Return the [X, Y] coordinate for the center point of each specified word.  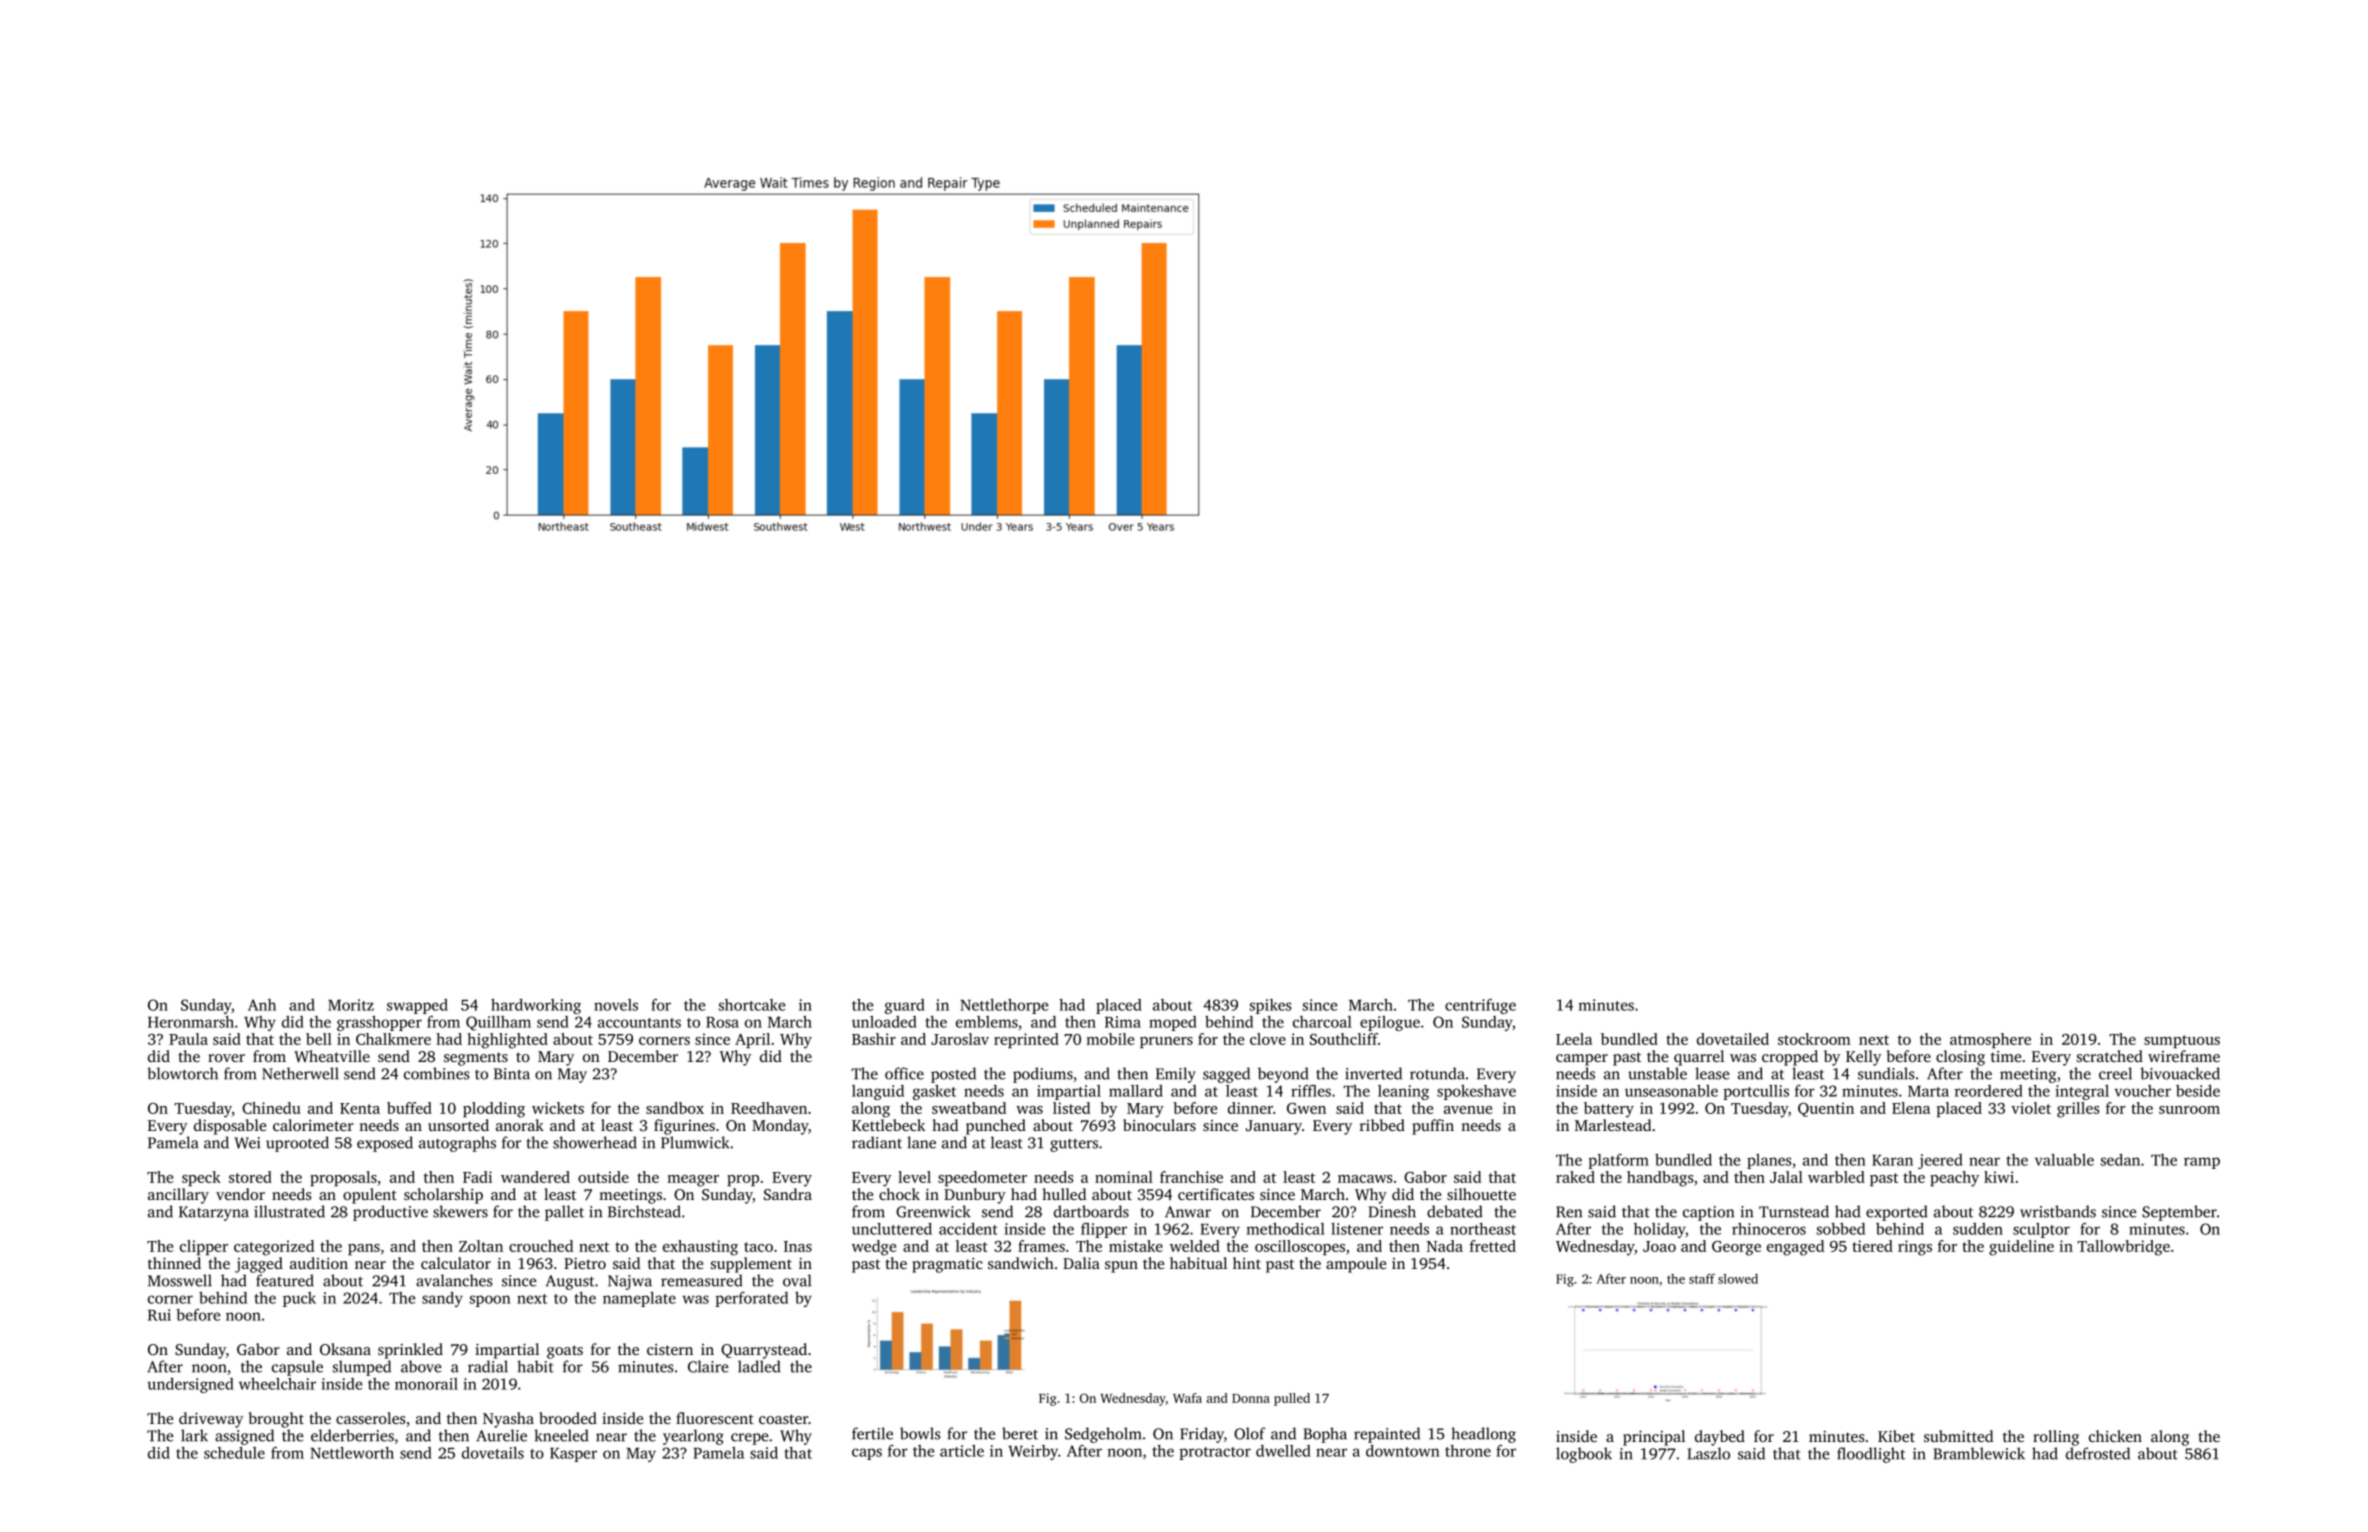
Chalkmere [393, 1039]
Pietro [585, 1263]
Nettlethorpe [1004, 1006]
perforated [751, 1299]
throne [1468, 1451]
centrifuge [1480, 1006]
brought [276, 1420]
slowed [1738, 1279]
